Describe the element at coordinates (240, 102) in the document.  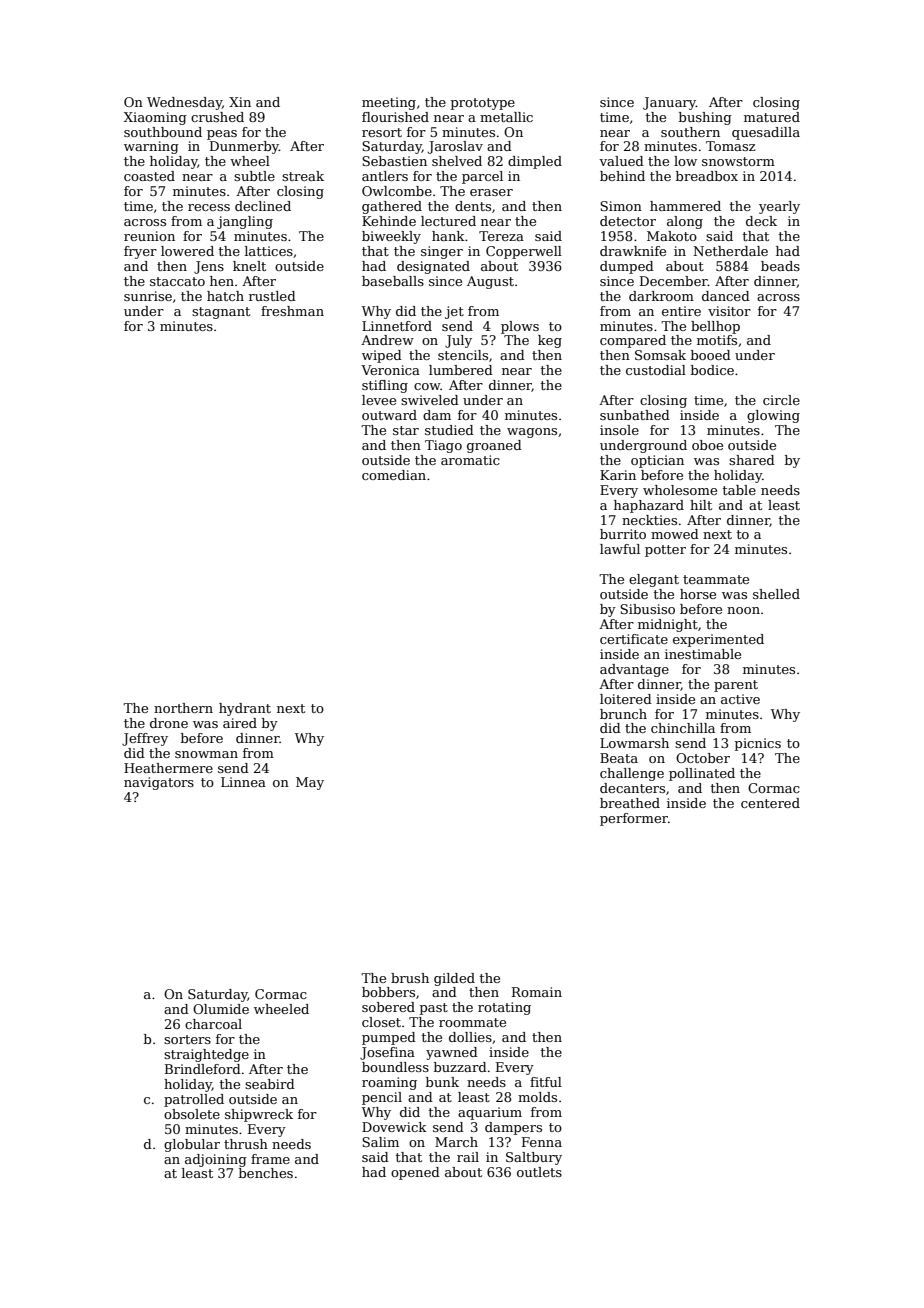
I see `Xin` at that location.
